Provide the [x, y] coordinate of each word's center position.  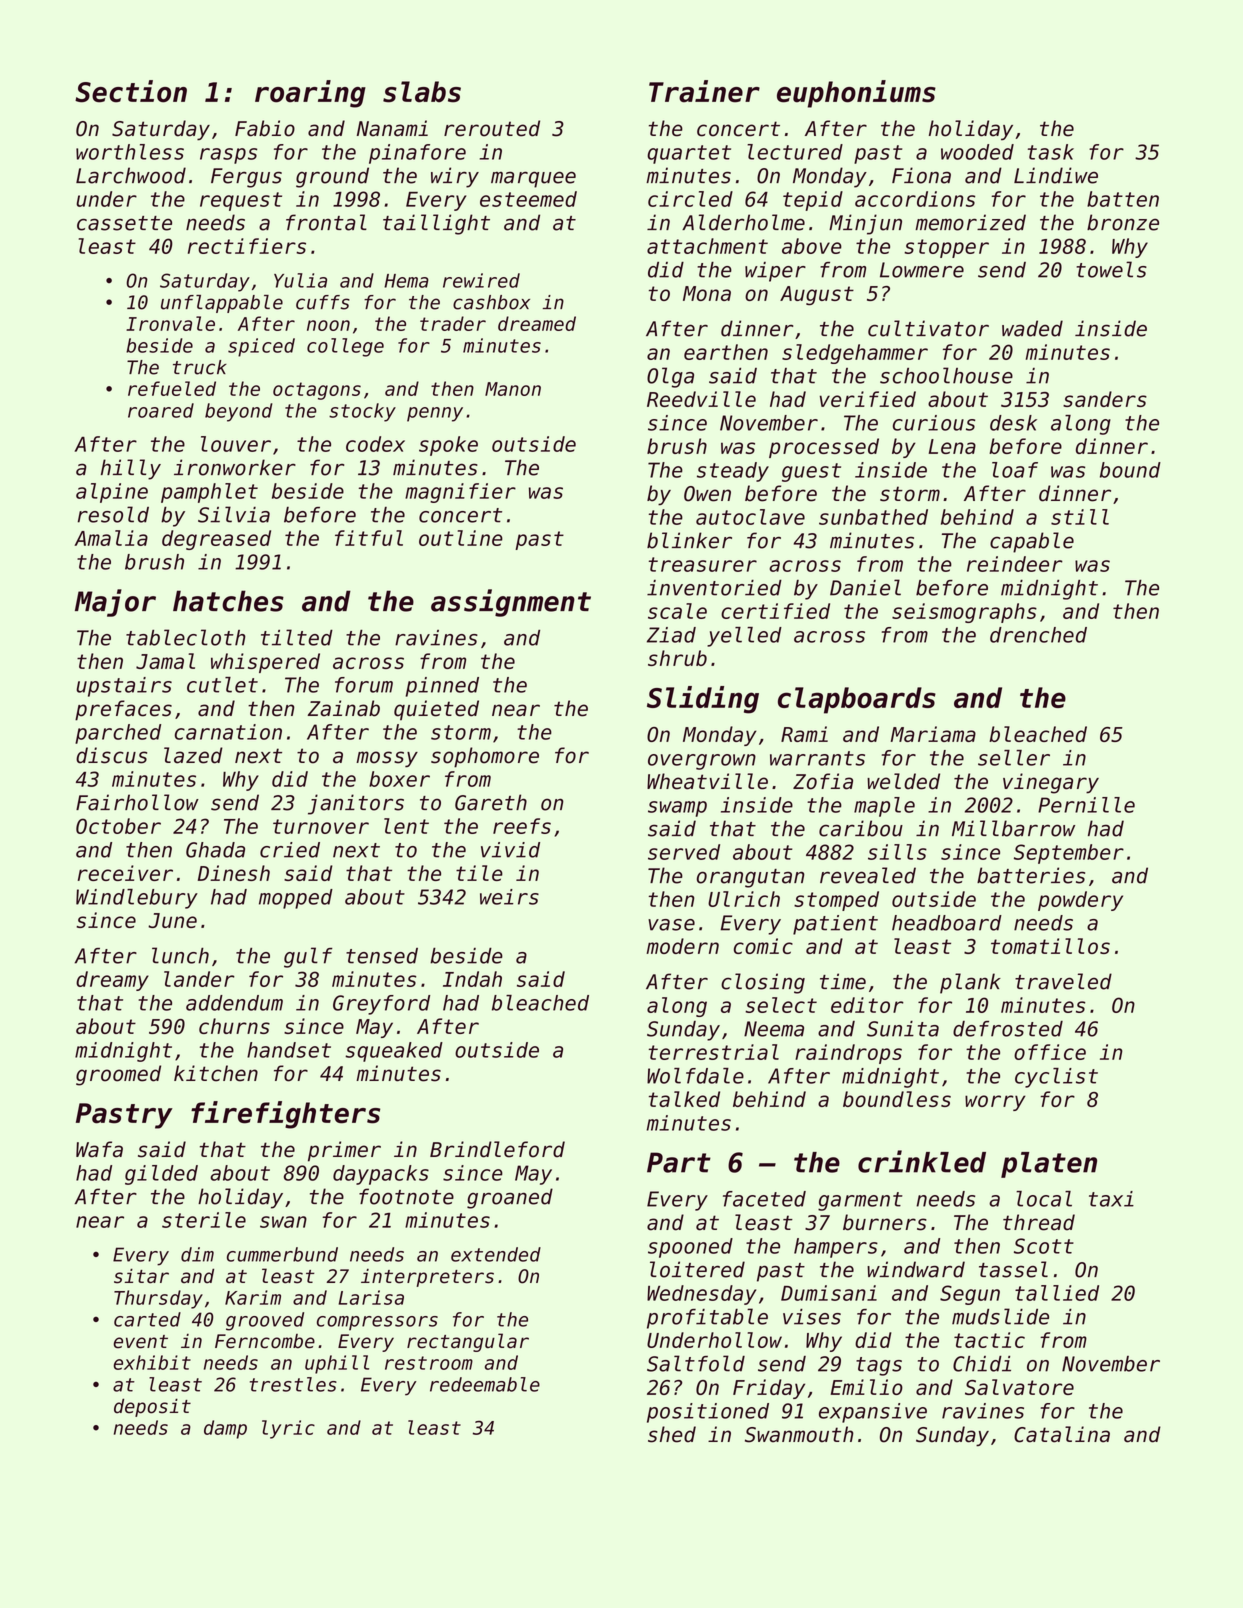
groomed [118, 1075]
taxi [1111, 1199]
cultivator [928, 328]
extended [496, 1254]
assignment [511, 603]
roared [161, 410]
